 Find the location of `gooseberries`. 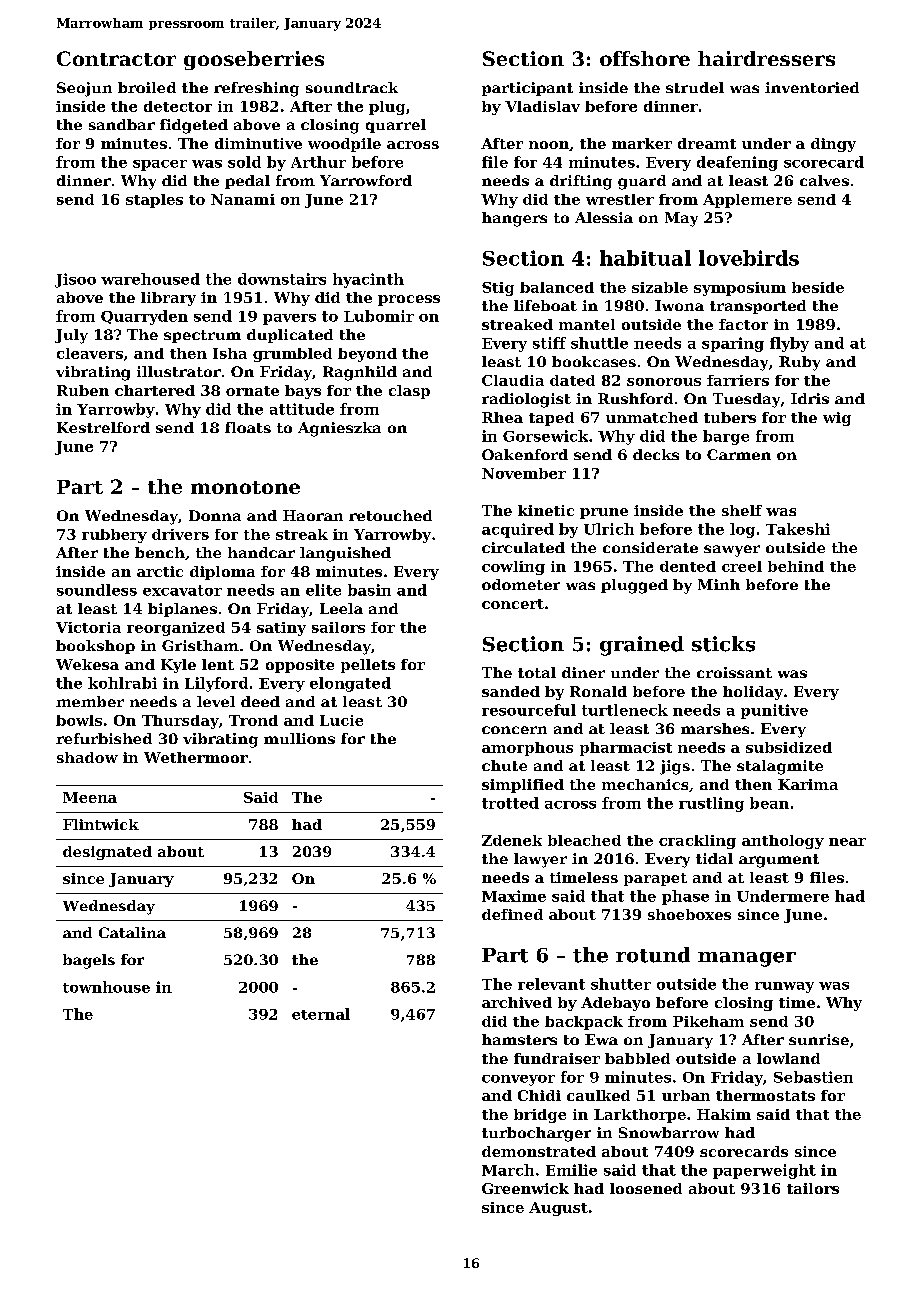

gooseberries is located at coordinates (254, 60).
